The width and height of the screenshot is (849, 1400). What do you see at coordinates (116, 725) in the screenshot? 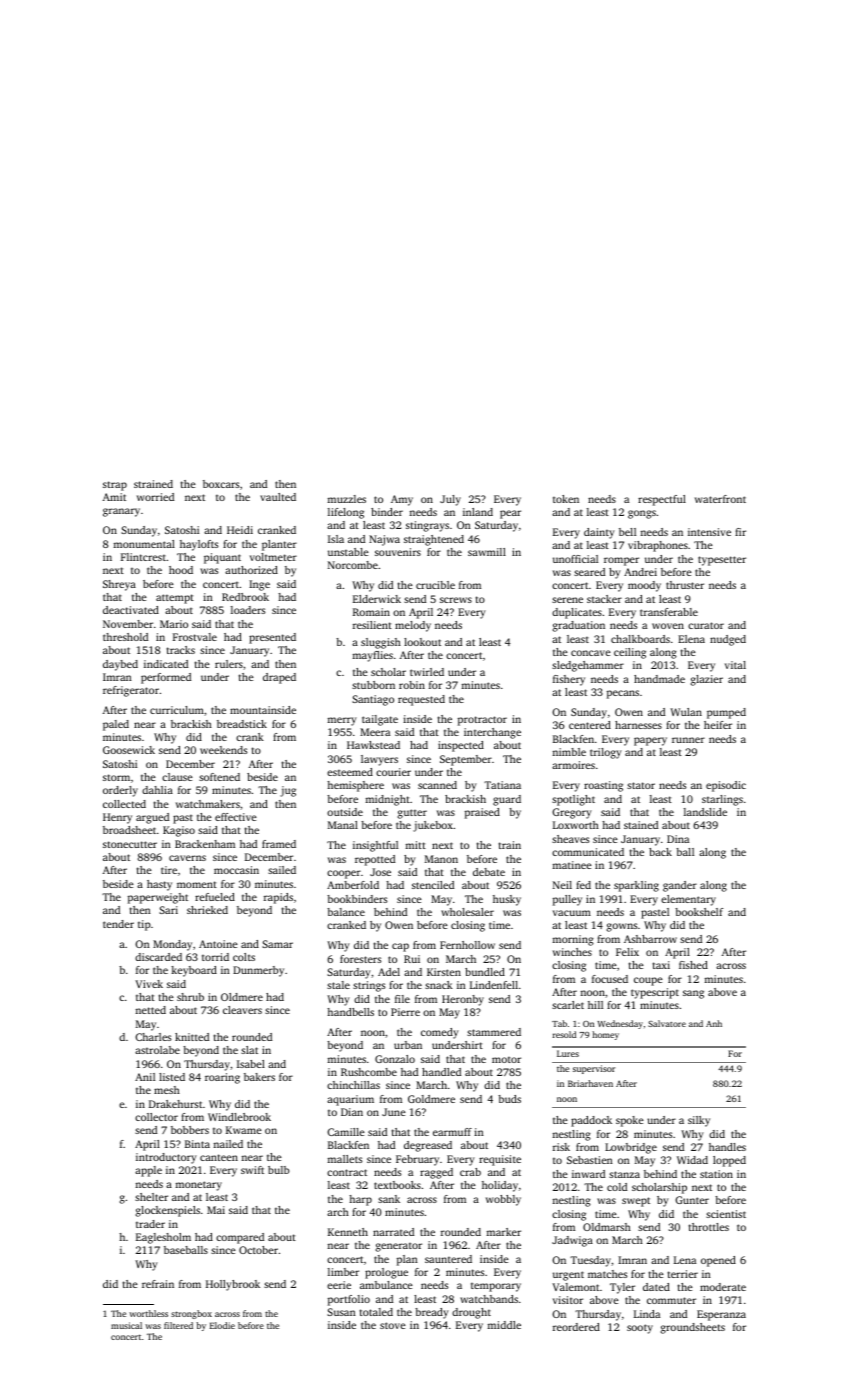
I see `paled` at bounding box center [116, 725].
